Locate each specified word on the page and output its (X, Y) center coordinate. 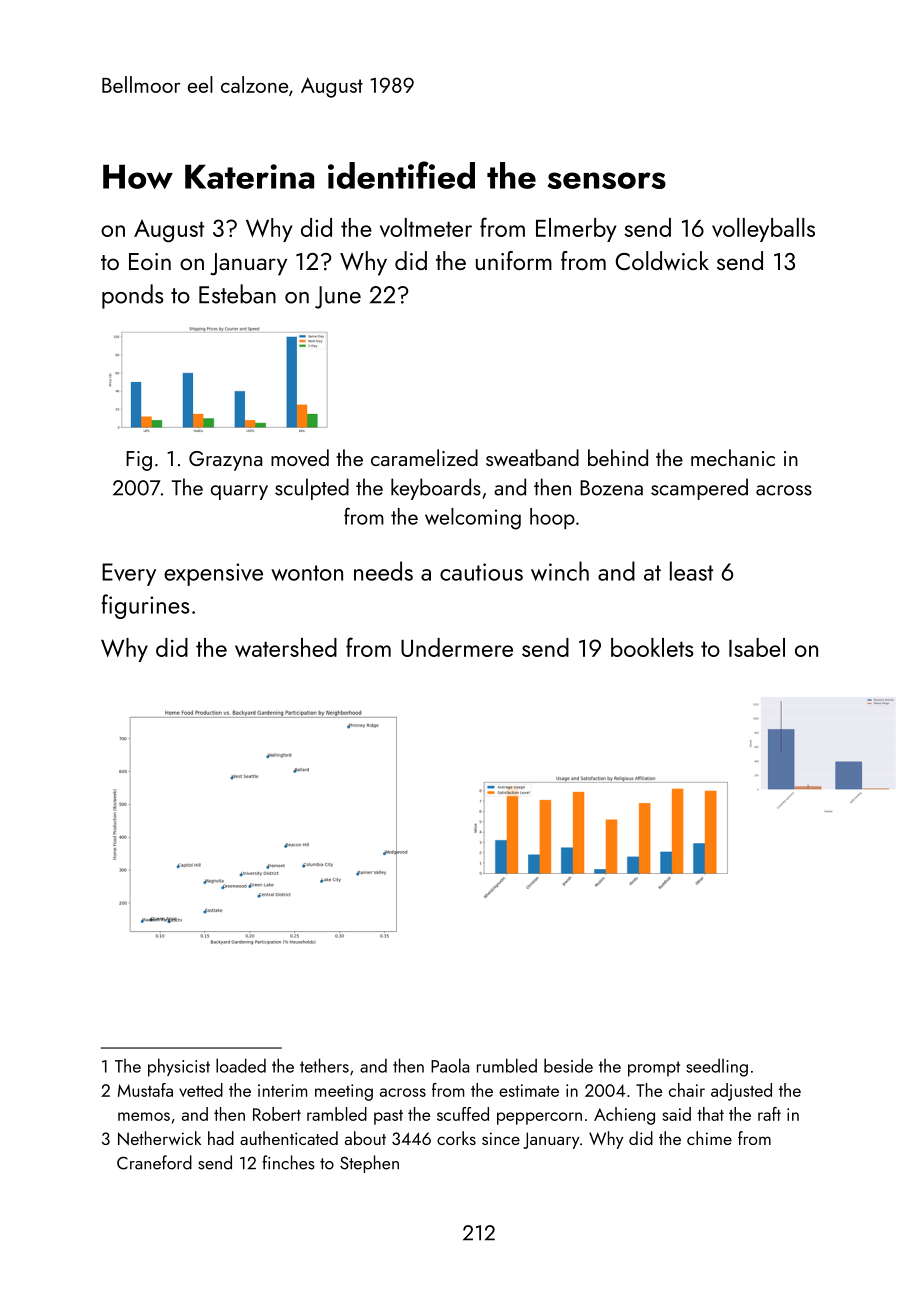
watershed (286, 647)
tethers (324, 1065)
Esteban (237, 294)
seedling (717, 1067)
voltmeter (426, 227)
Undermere (457, 647)
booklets (652, 647)
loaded (241, 1065)
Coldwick (662, 261)
